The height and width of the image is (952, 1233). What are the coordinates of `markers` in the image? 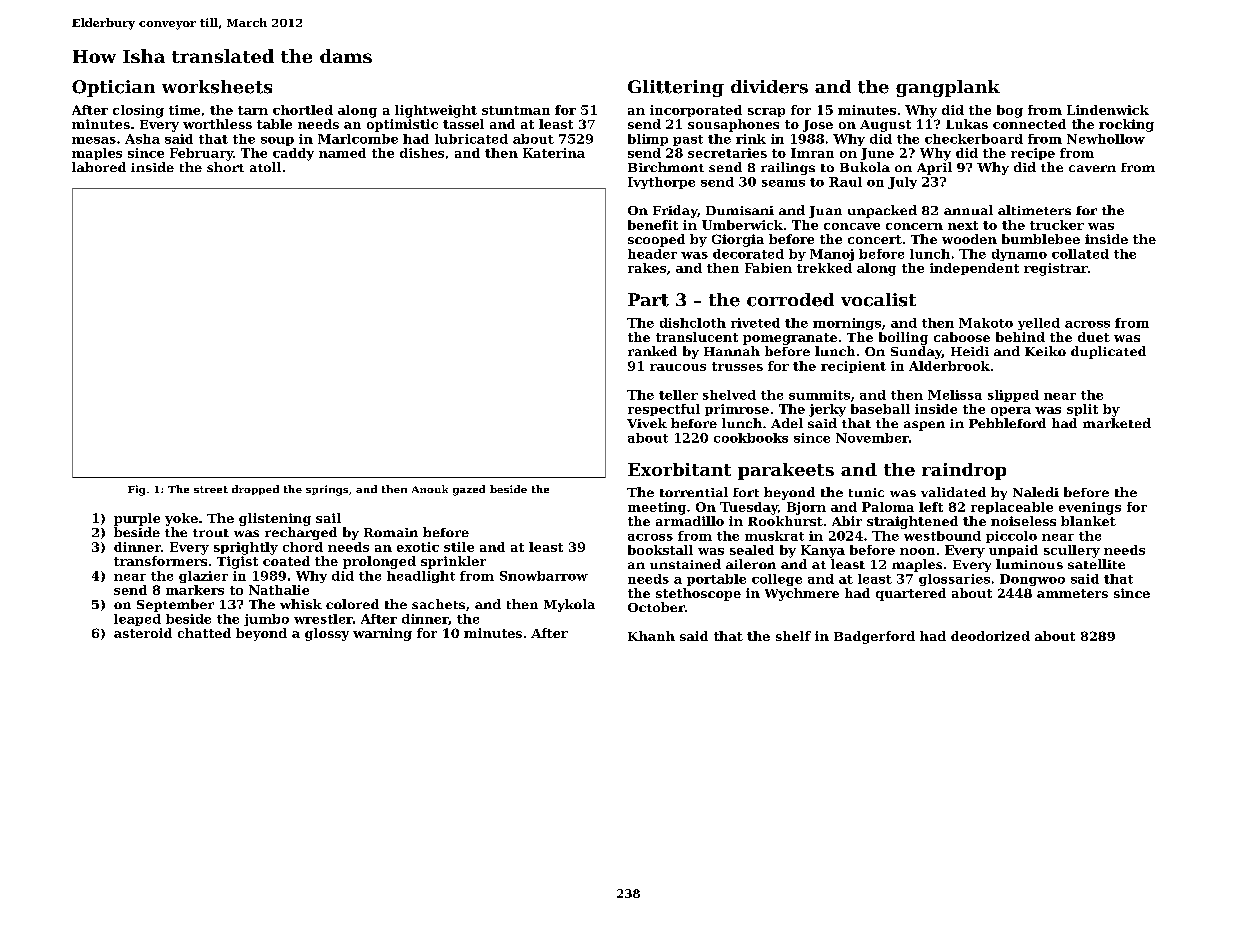 It's located at (195, 590).
